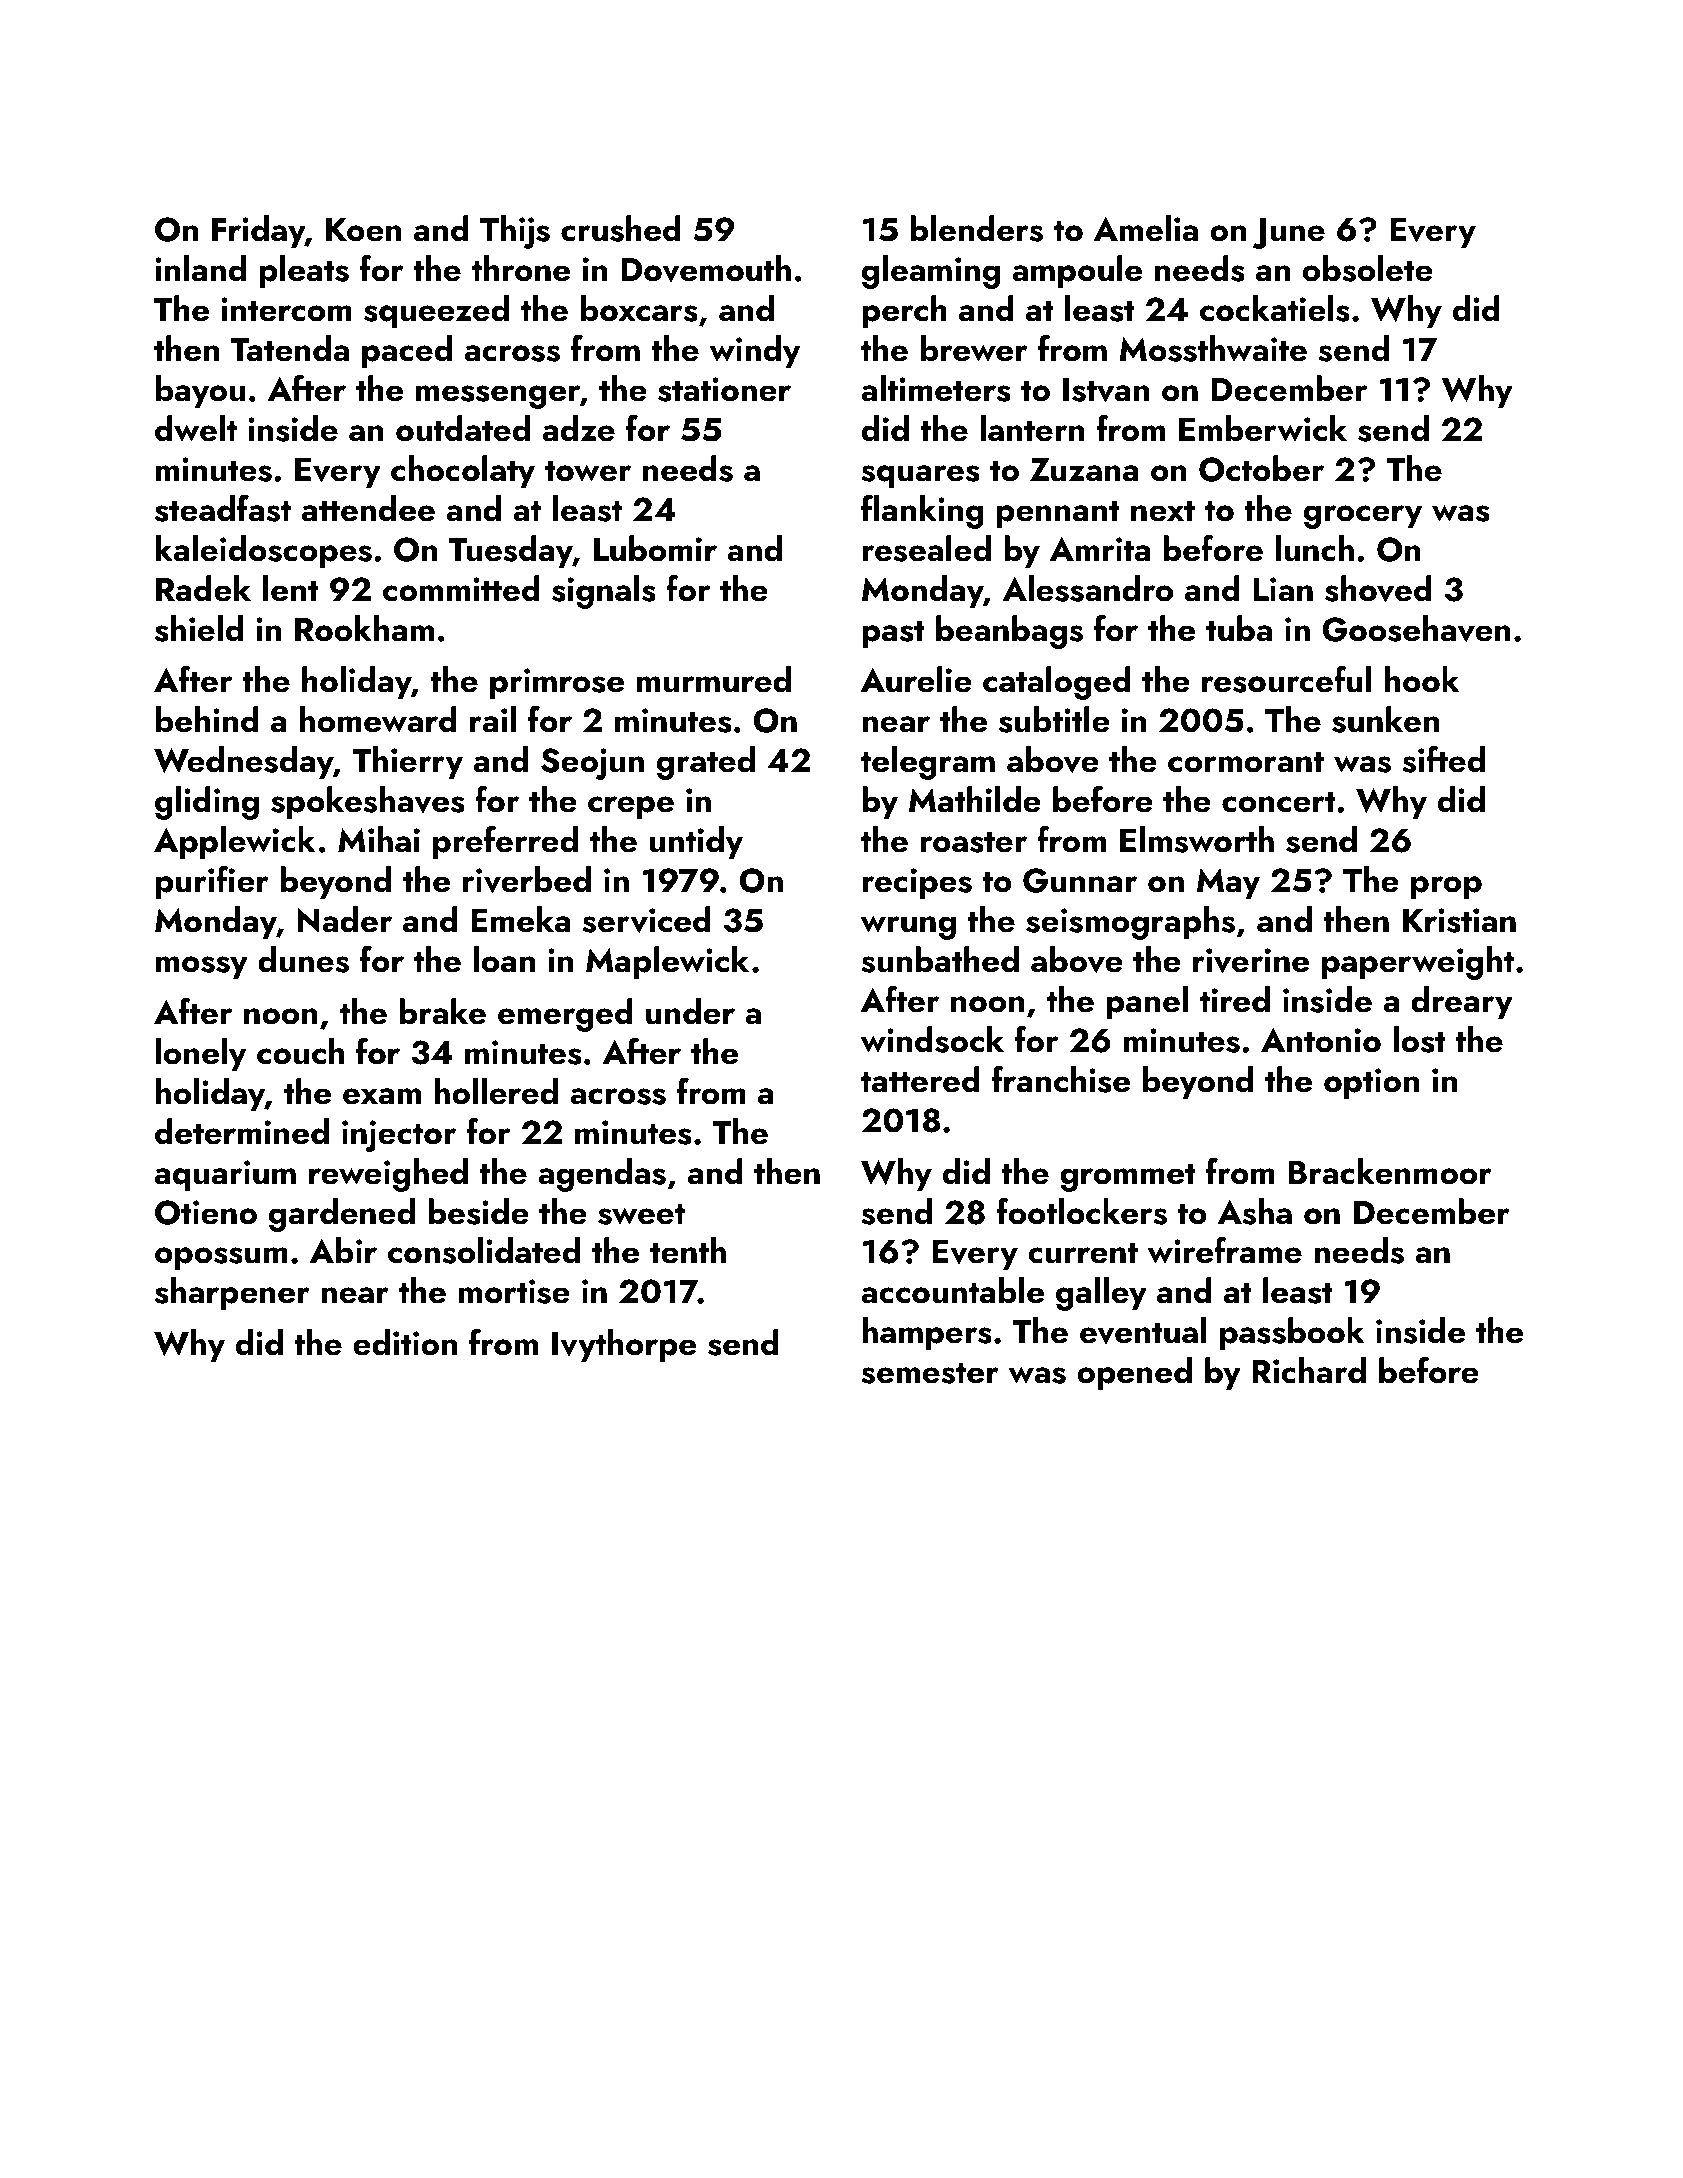 The image size is (1683, 2178). What do you see at coordinates (212, 882) in the screenshot?
I see `purifier` at bounding box center [212, 882].
